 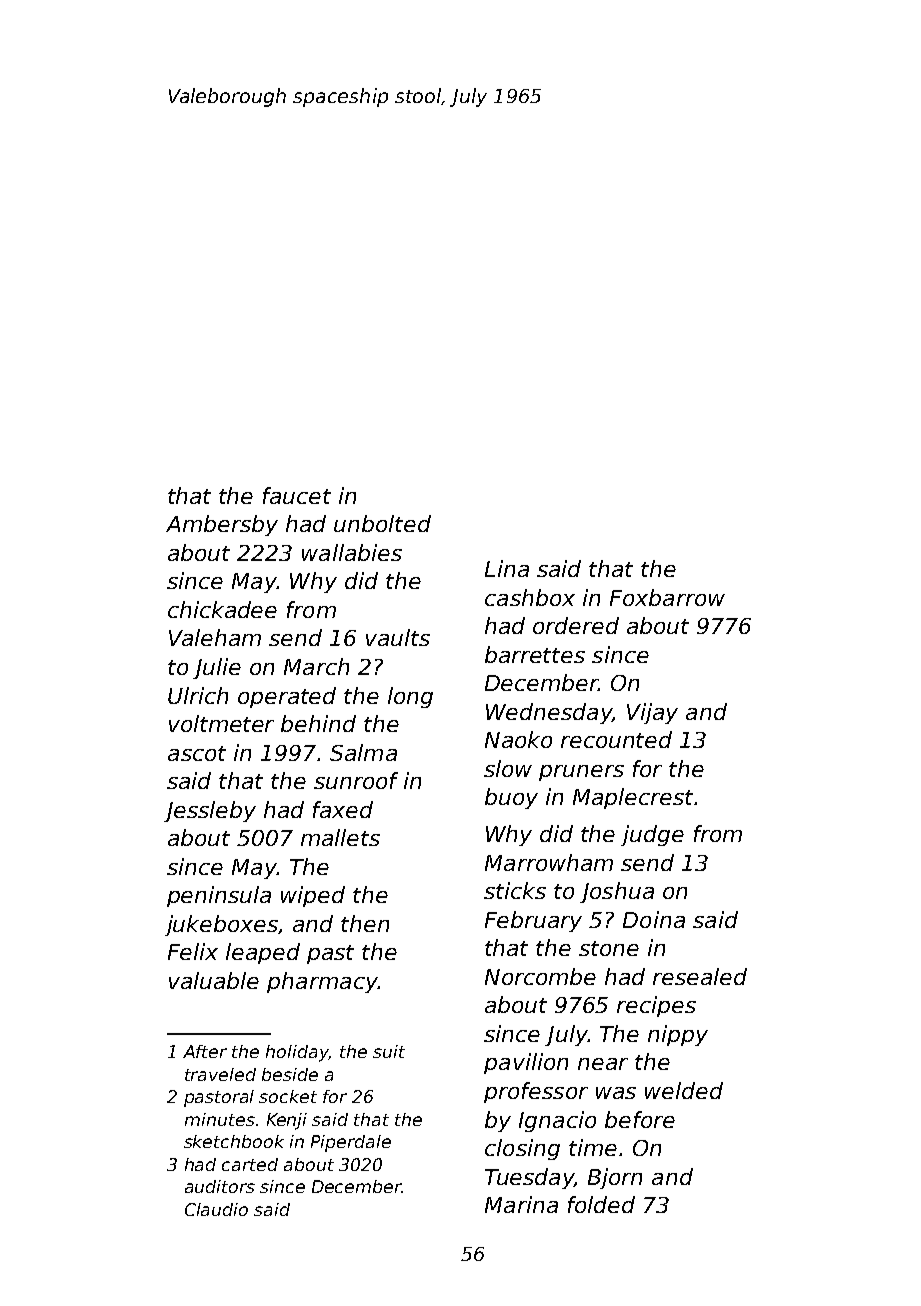 What do you see at coordinates (667, 597) in the page?
I see `Foxbarrow` at bounding box center [667, 597].
